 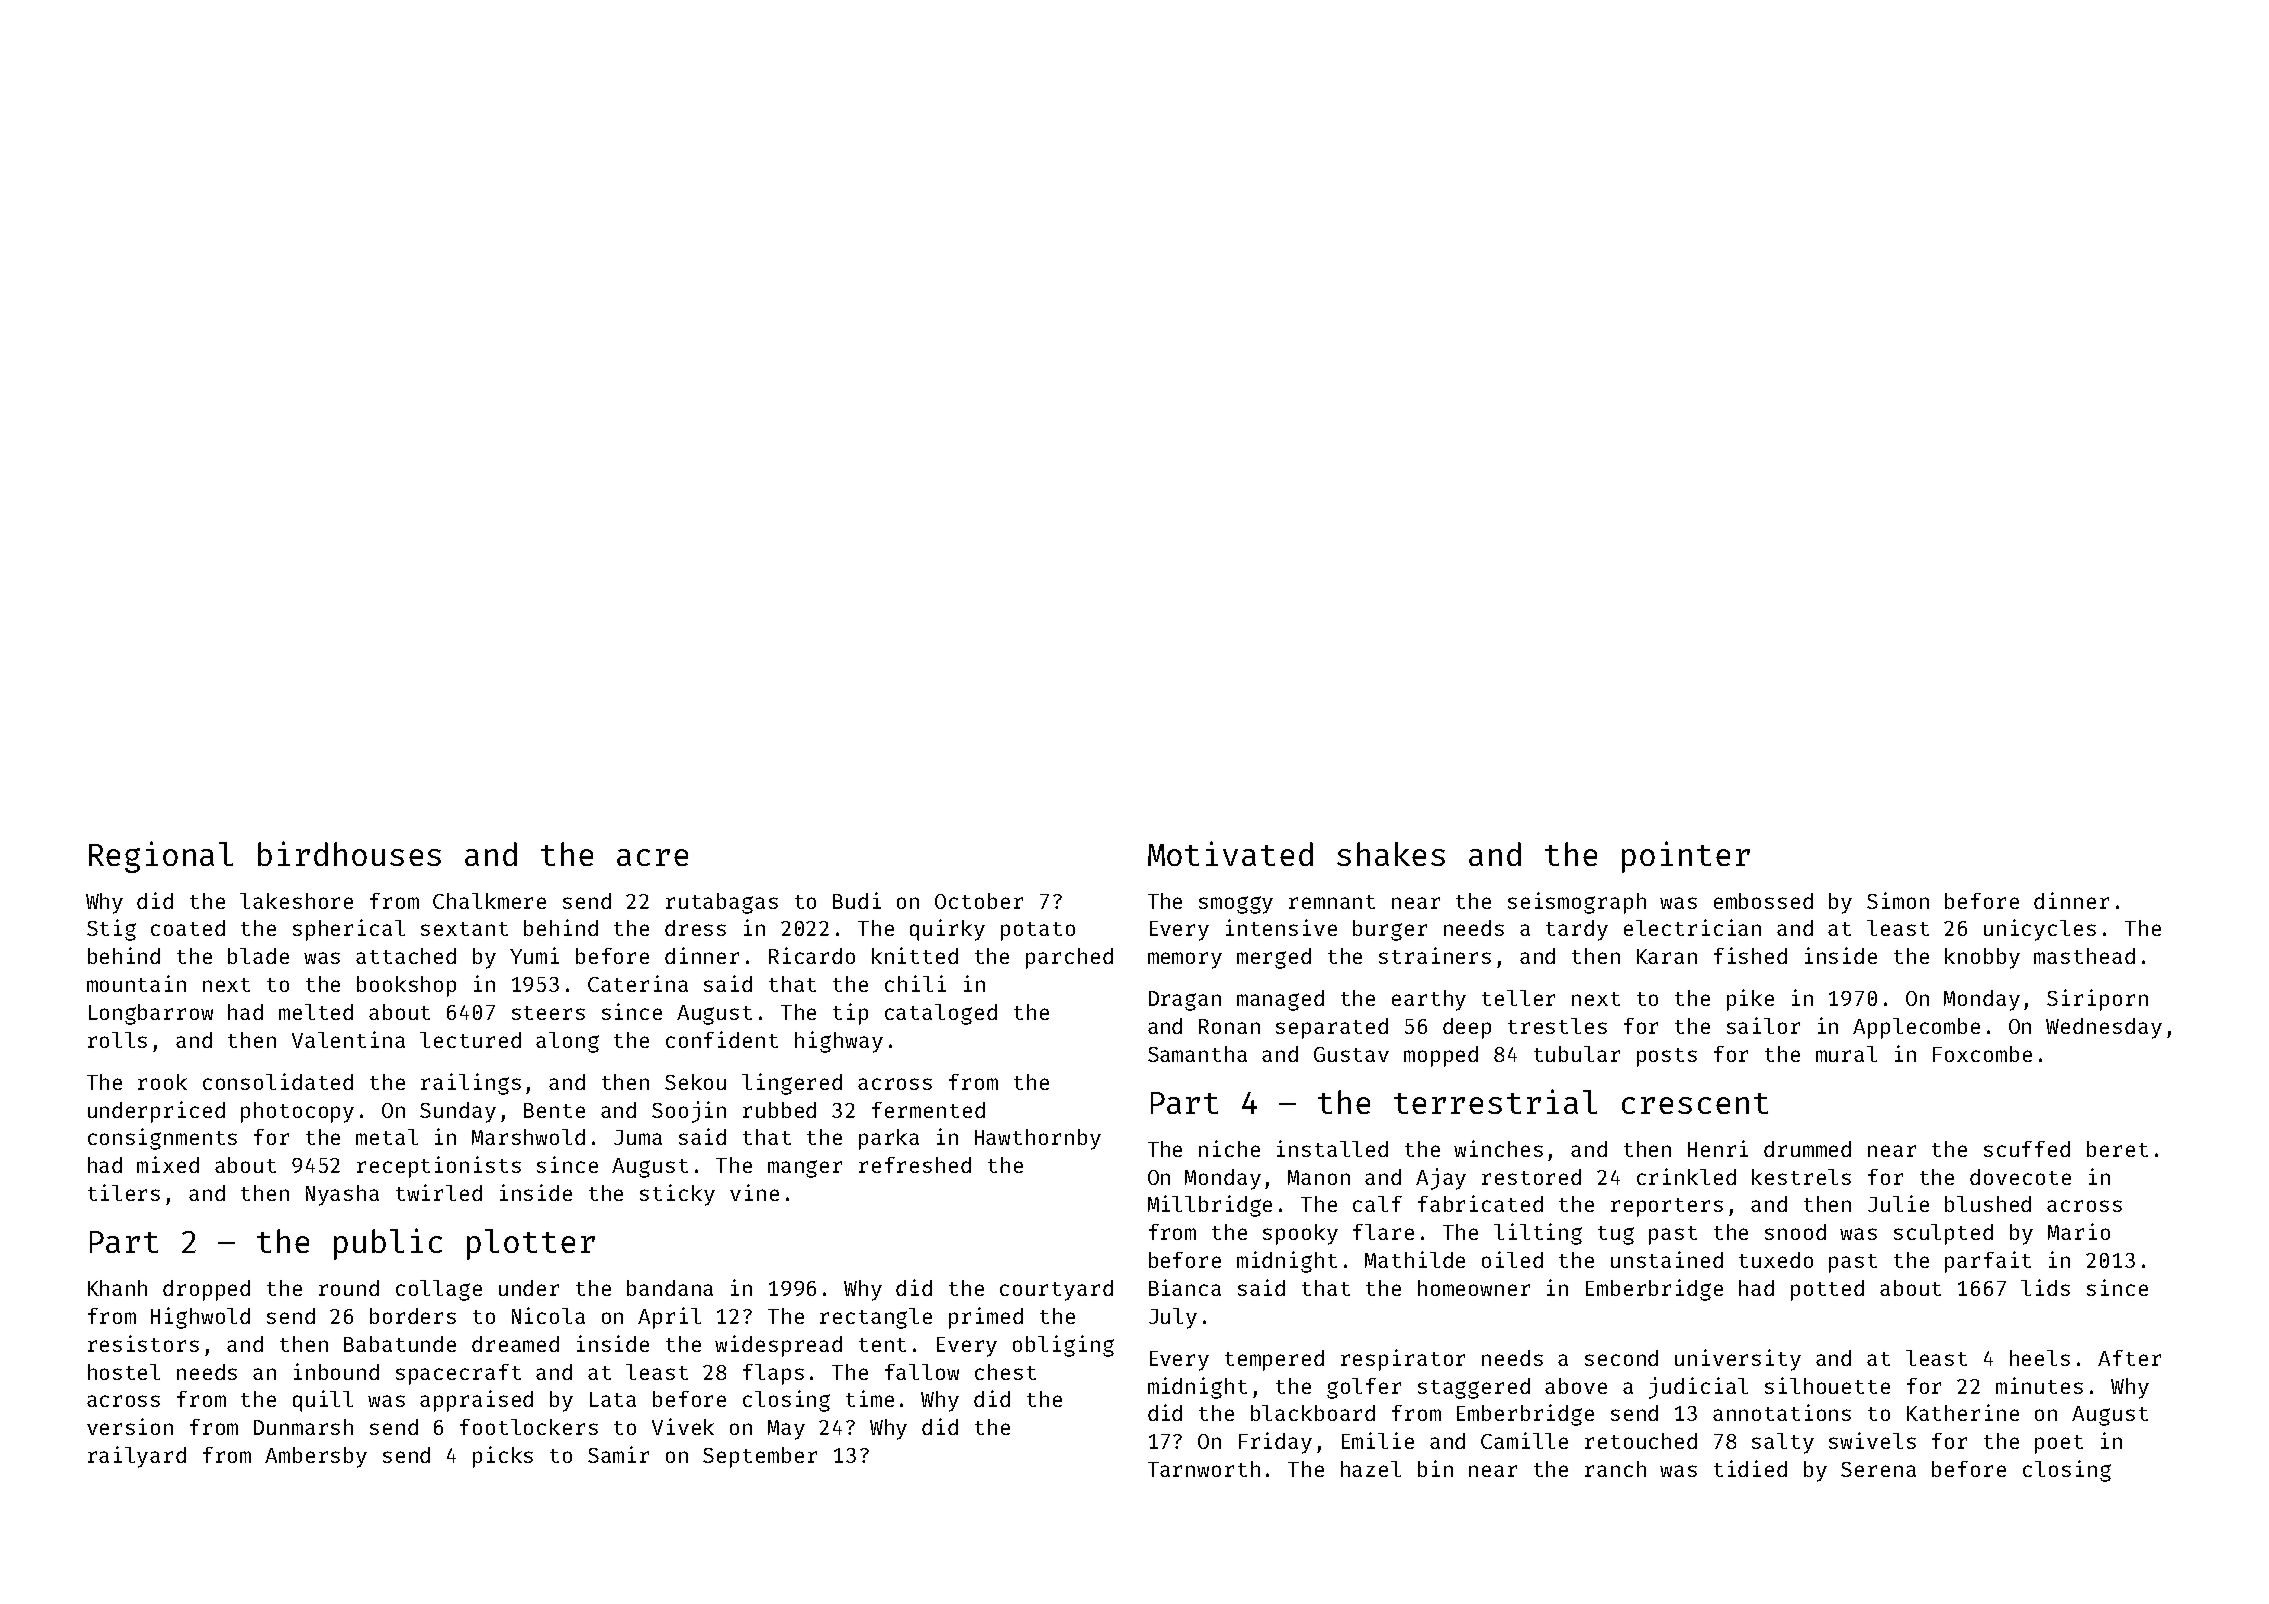 What do you see at coordinates (124, 1192) in the screenshot?
I see `tilers` at bounding box center [124, 1192].
